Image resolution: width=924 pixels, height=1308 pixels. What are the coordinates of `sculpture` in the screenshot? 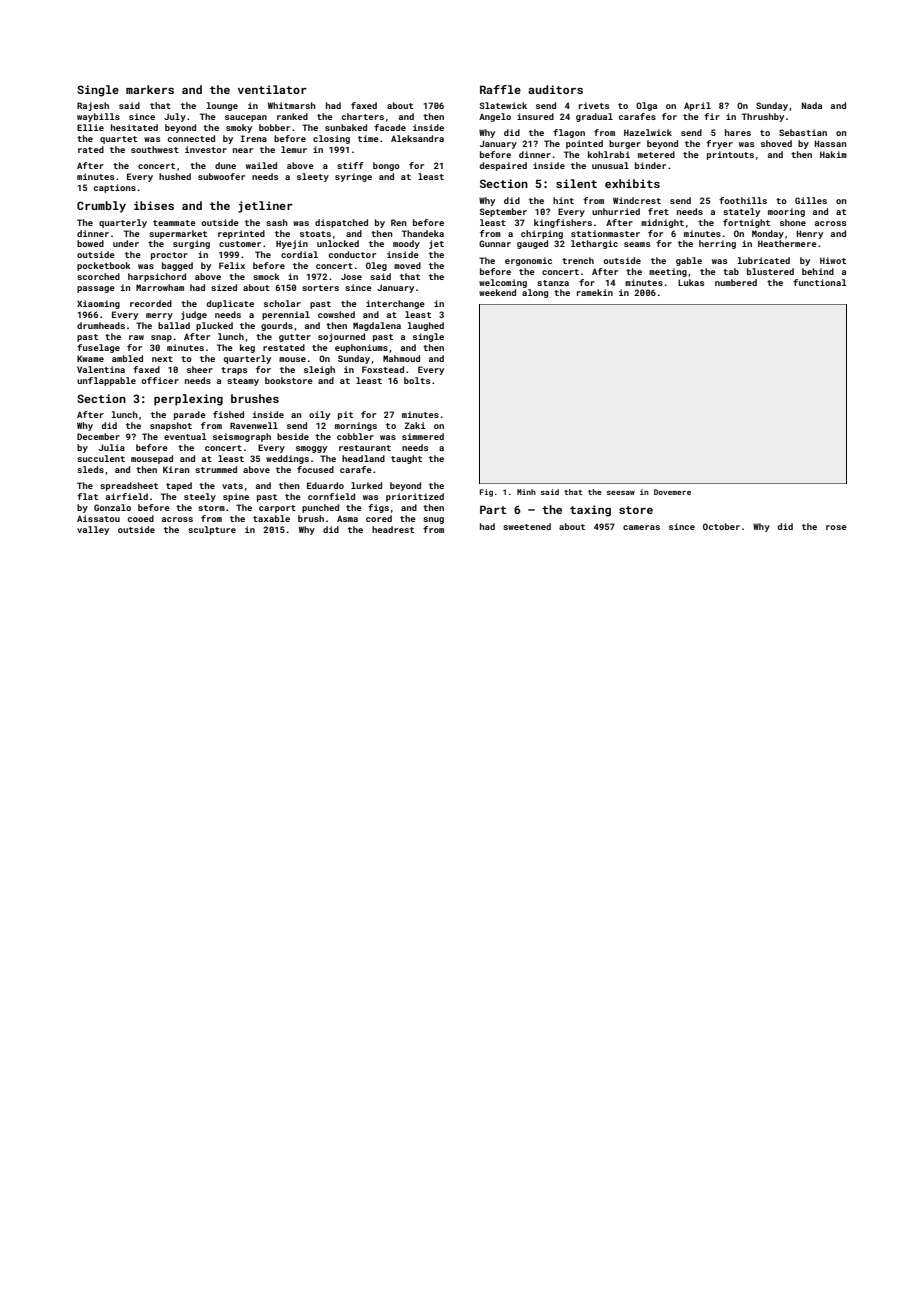 It's located at (212, 530).
